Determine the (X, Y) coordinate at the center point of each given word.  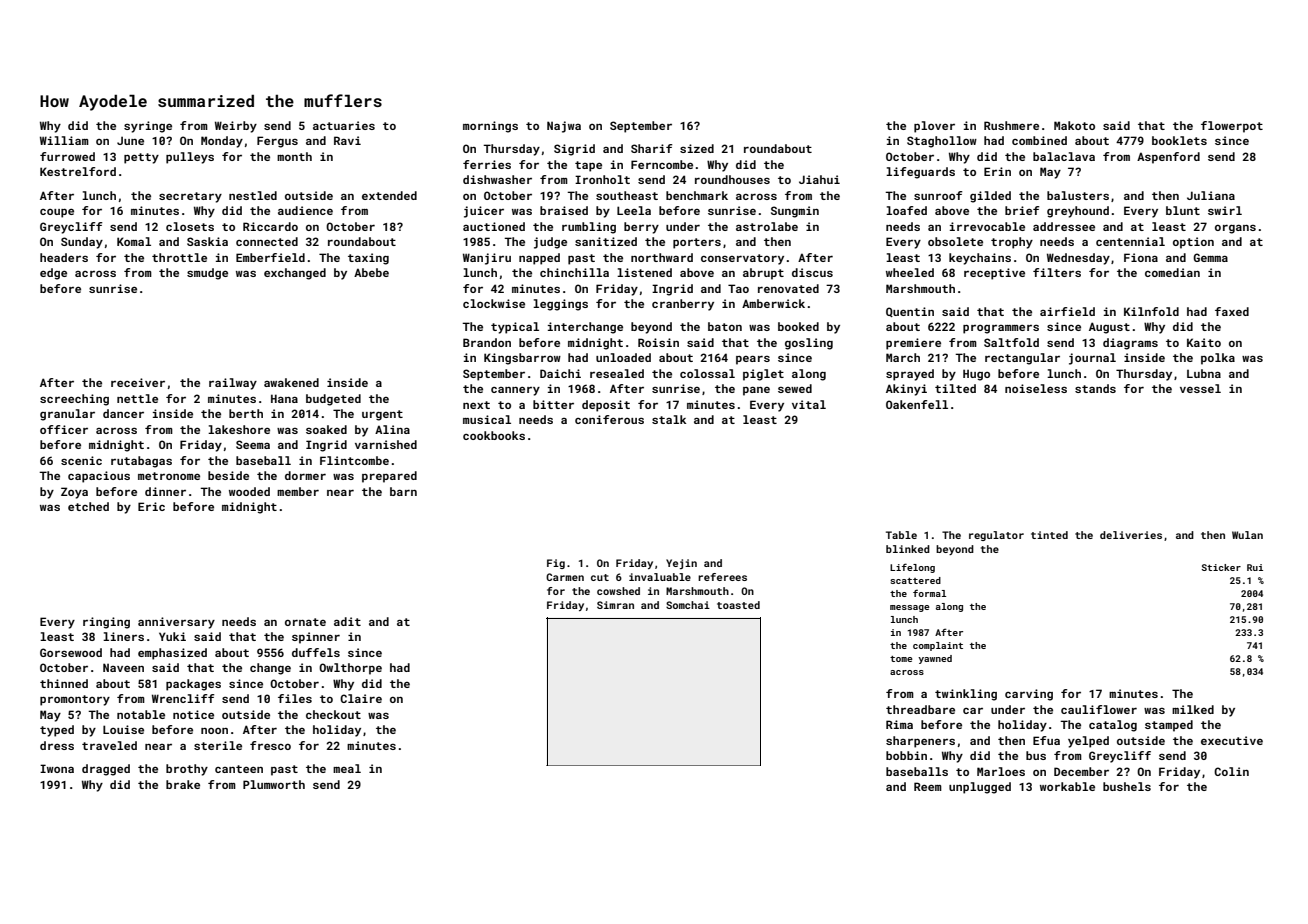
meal (347, 768)
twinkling (966, 695)
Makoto (1074, 125)
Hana (284, 398)
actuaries (344, 125)
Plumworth (274, 784)
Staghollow (942, 142)
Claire (361, 698)
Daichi (560, 373)
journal (1092, 359)
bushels (1127, 786)
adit (347, 621)
